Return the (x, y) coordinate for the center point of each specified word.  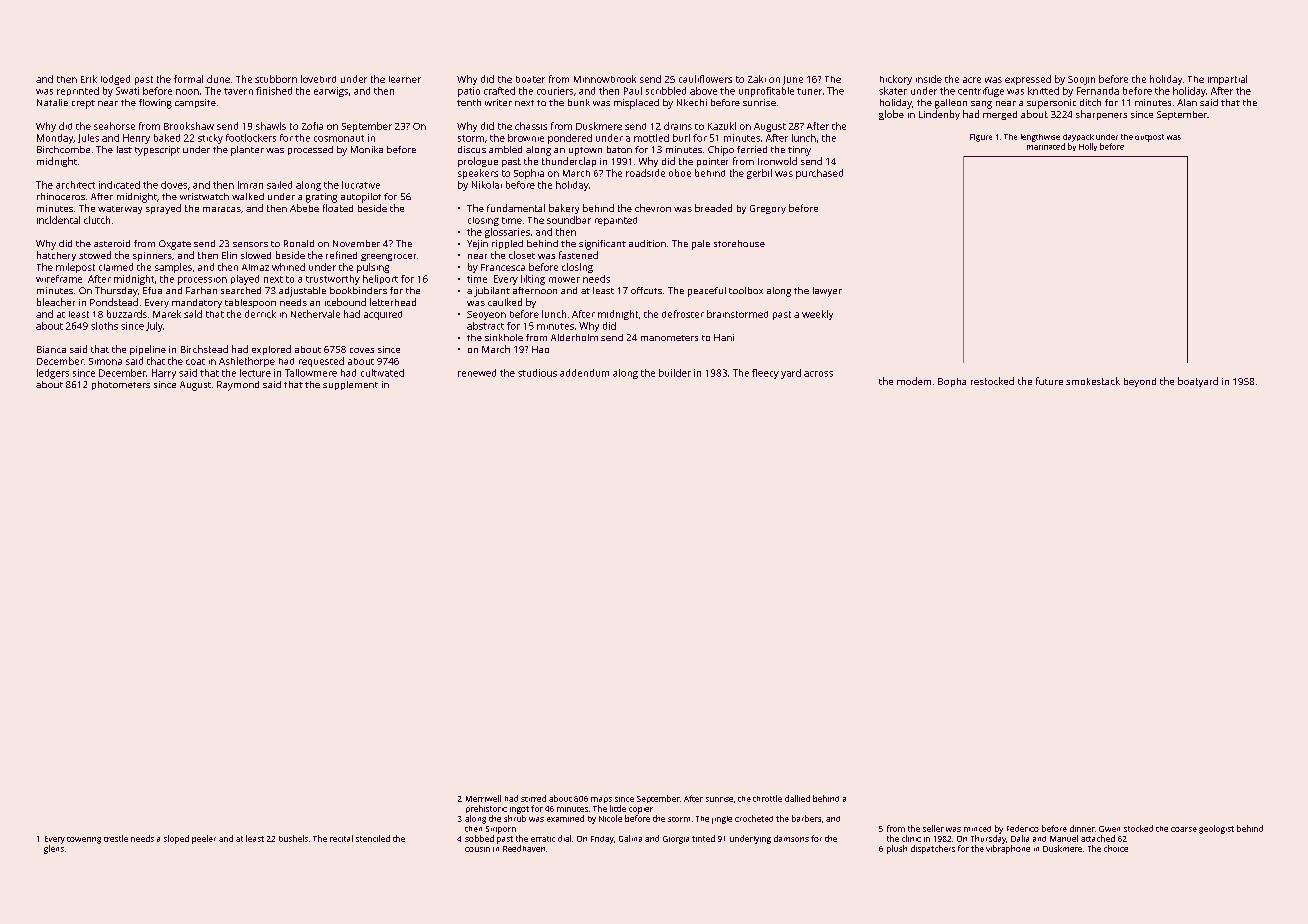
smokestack (1093, 381)
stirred (533, 798)
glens (54, 849)
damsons (791, 838)
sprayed (163, 209)
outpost (1149, 138)
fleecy (765, 374)
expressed (1028, 80)
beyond (1140, 382)
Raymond (238, 386)
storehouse (739, 243)
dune (218, 79)
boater (530, 79)
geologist (1216, 829)
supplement (350, 385)
